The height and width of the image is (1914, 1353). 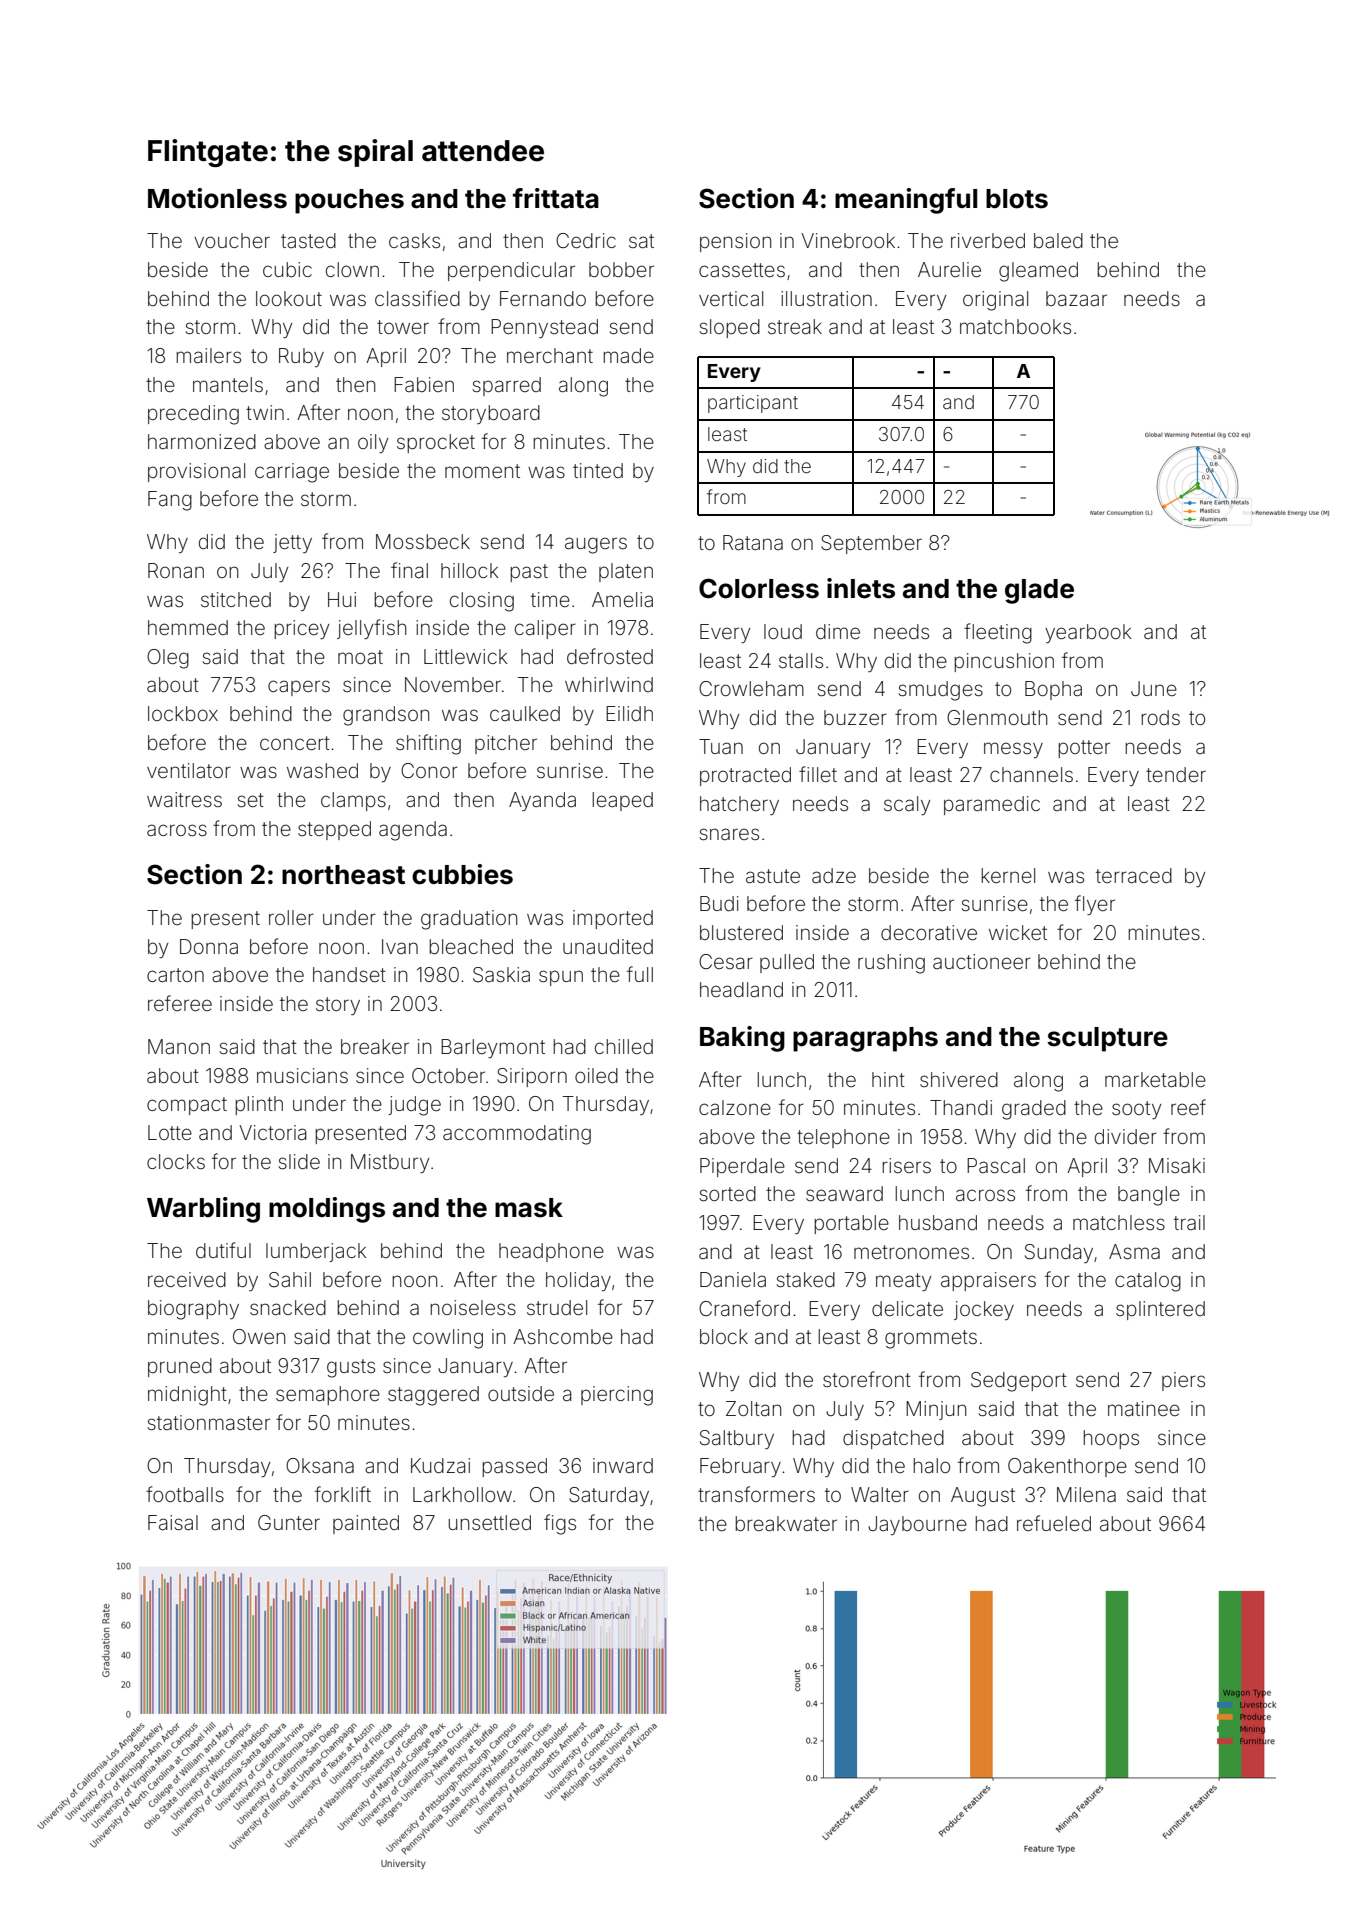 What do you see at coordinates (189, 770) in the image?
I see `ventilator` at bounding box center [189, 770].
